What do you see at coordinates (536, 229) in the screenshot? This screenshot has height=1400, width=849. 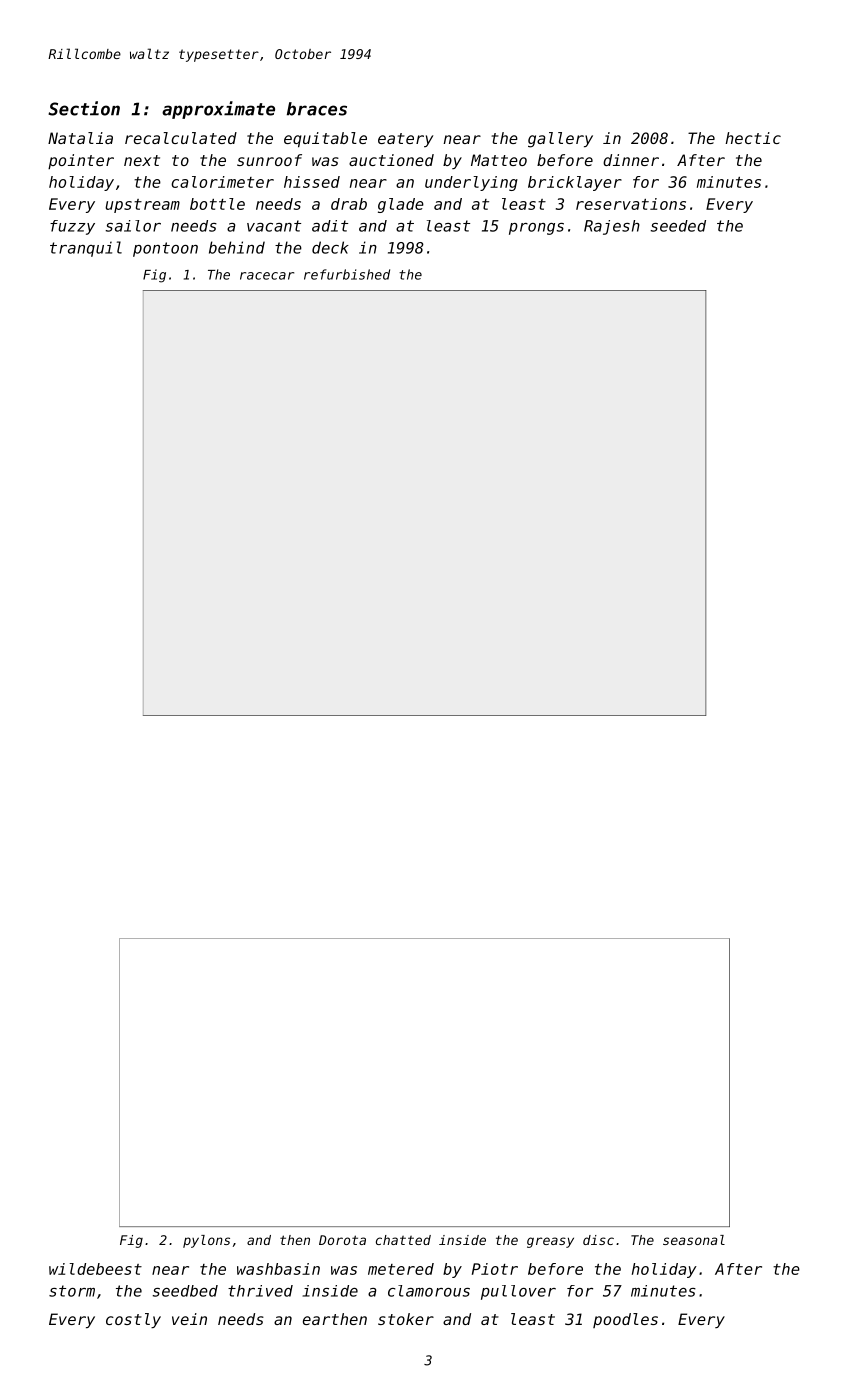 I see `prongs` at bounding box center [536, 229].
